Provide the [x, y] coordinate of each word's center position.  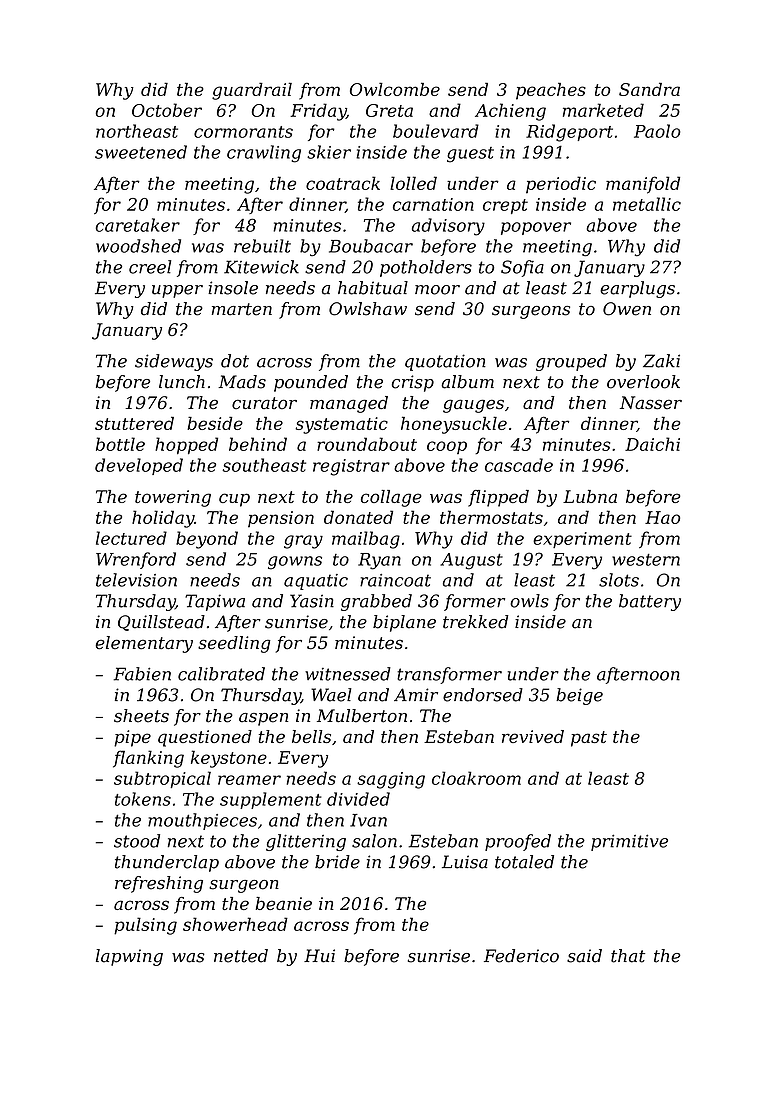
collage [391, 498]
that [628, 956]
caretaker [137, 225]
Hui [319, 956]
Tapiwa [215, 602]
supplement [270, 800]
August [471, 561]
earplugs [637, 289]
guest [470, 155]
